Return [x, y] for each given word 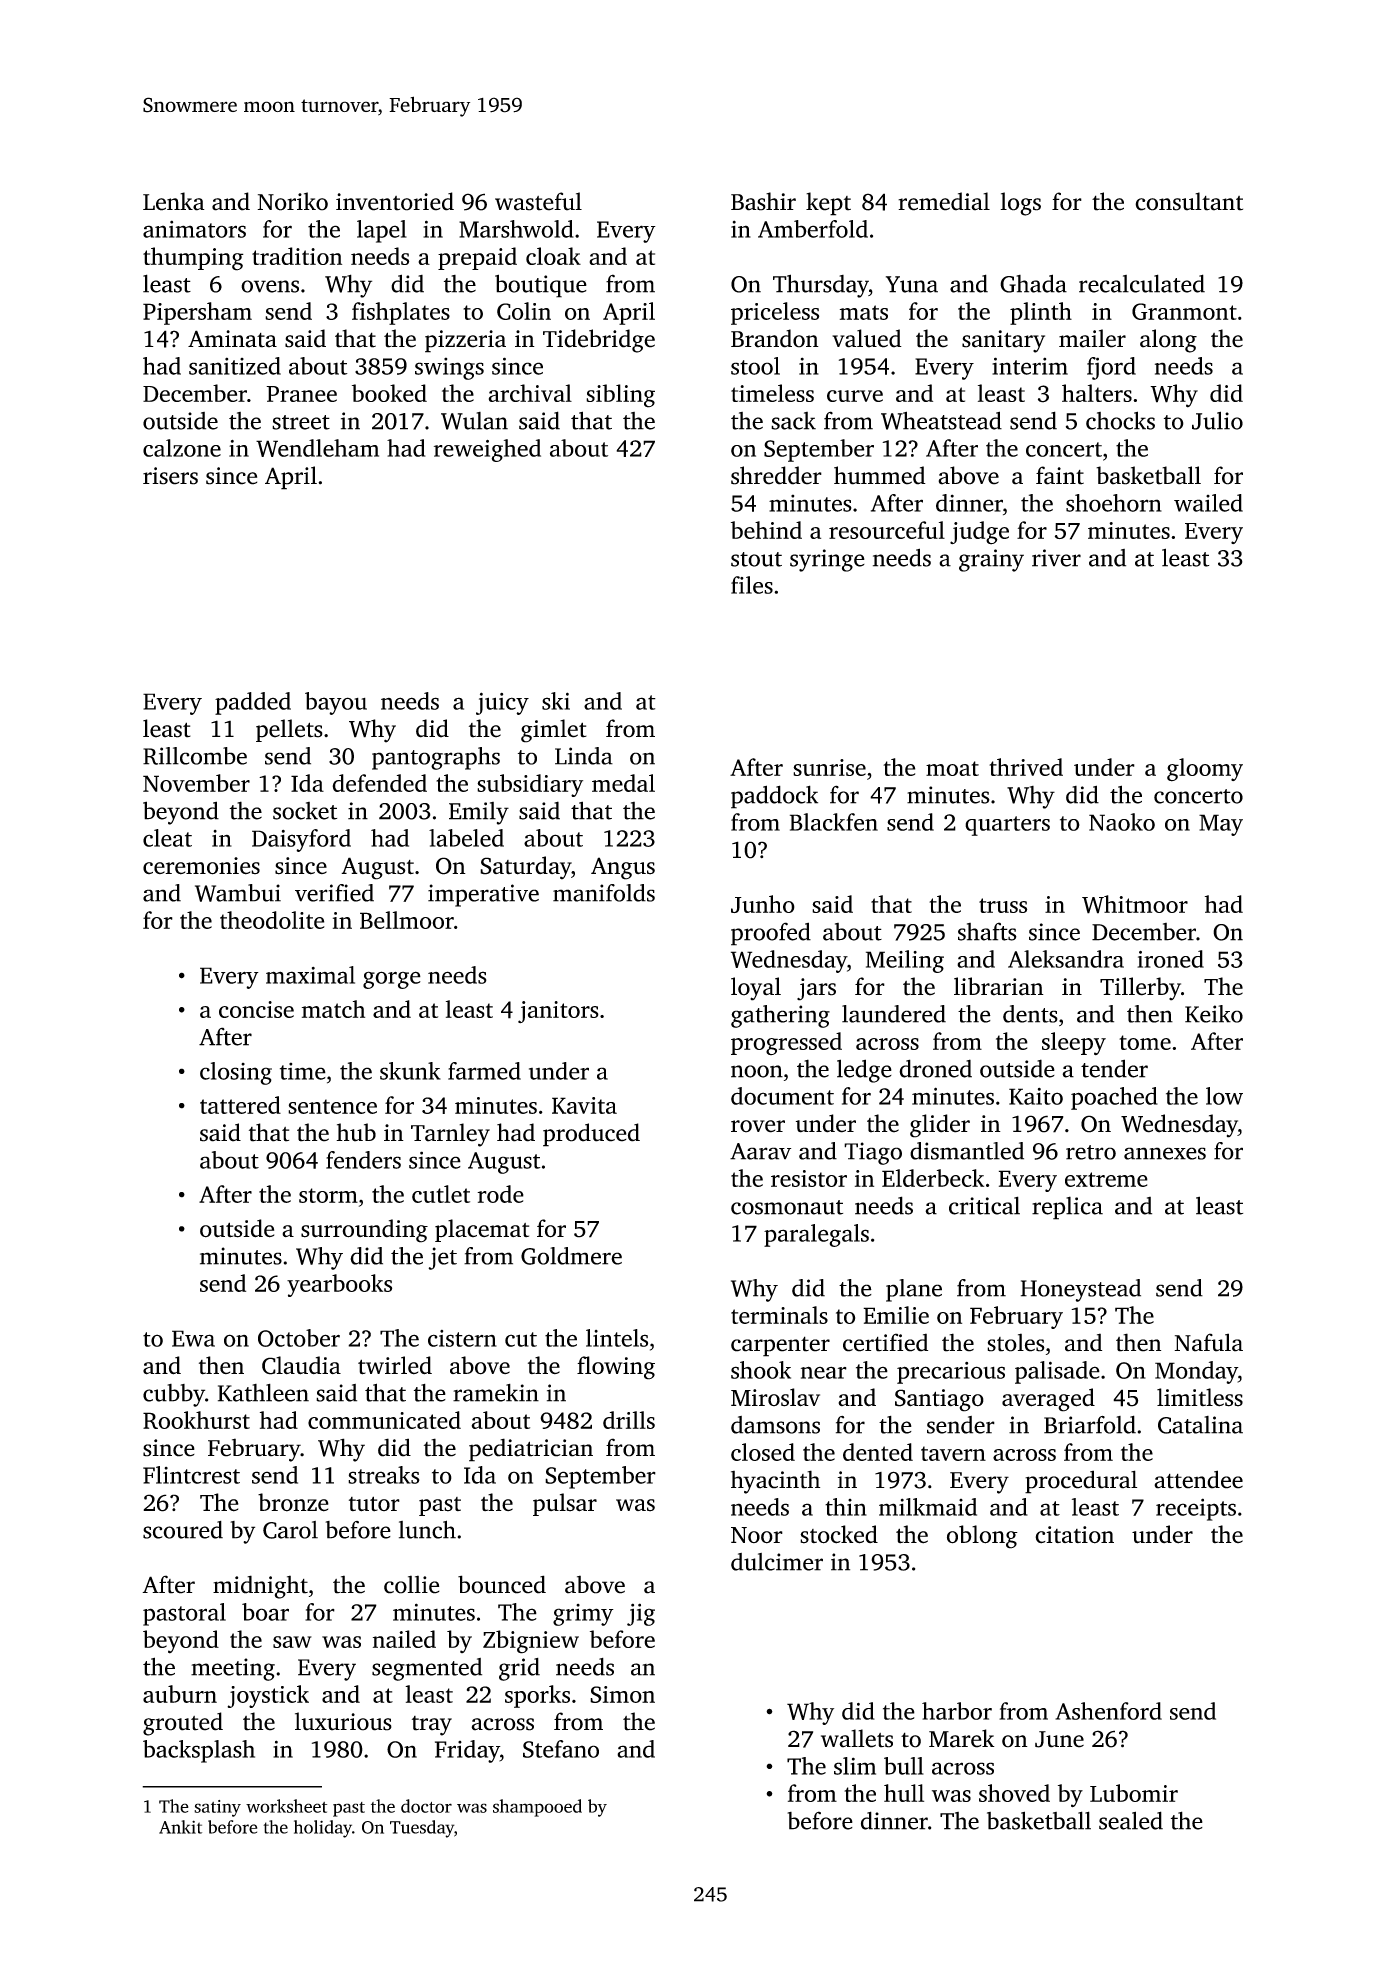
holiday [323, 1829]
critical [984, 1205]
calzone [182, 448]
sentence [332, 1106]
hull [904, 1793]
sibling [620, 396]
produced [591, 1135]
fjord [1111, 368]
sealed [1131, 1820]
